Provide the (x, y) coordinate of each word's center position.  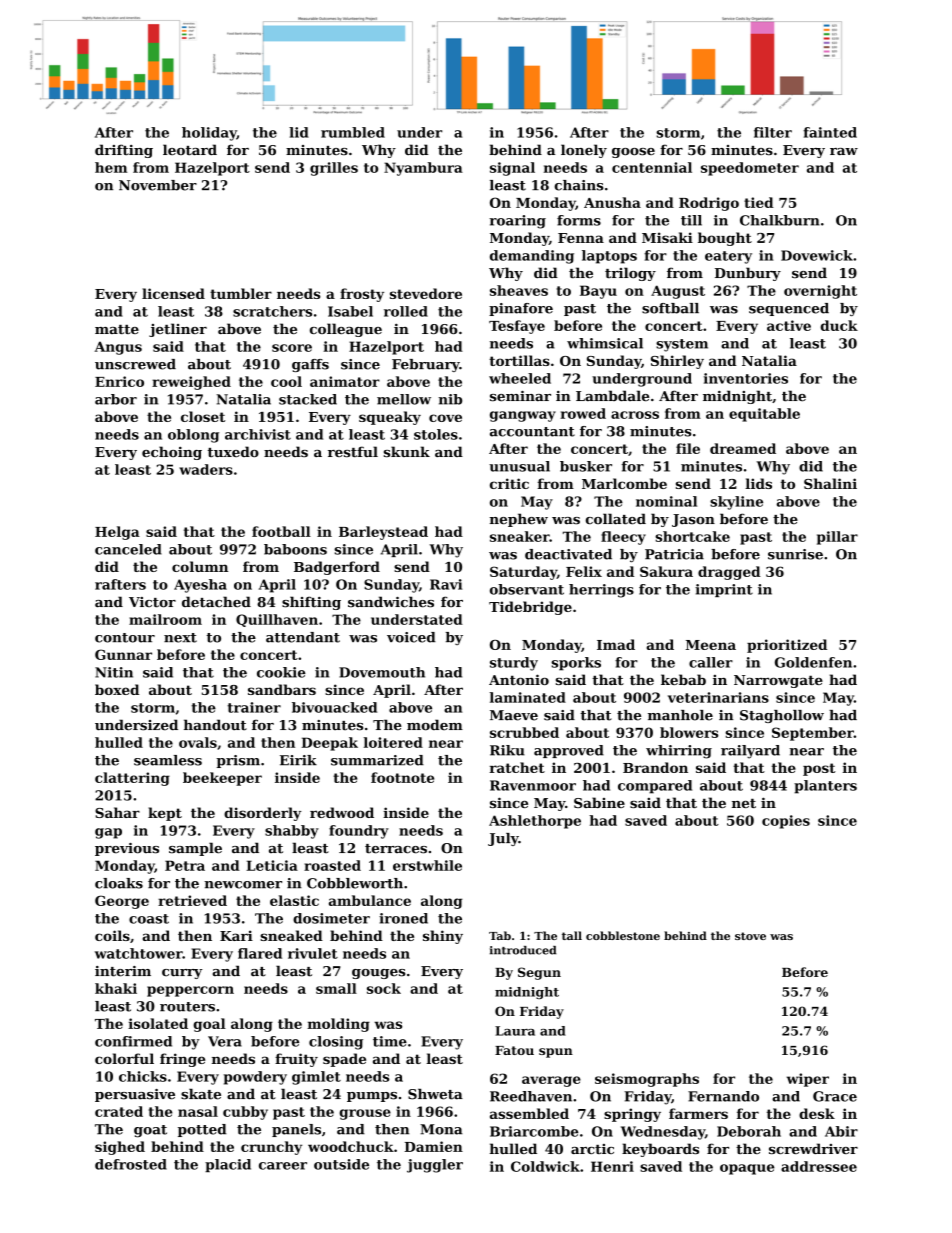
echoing (172, 453)
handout (215, 725)
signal (512, 169)
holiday (209, 134)
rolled (406, 311)
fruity (296, 1060)
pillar (837, 538)
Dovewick (817, 255)
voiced (411, 637)
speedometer (750, 169)
